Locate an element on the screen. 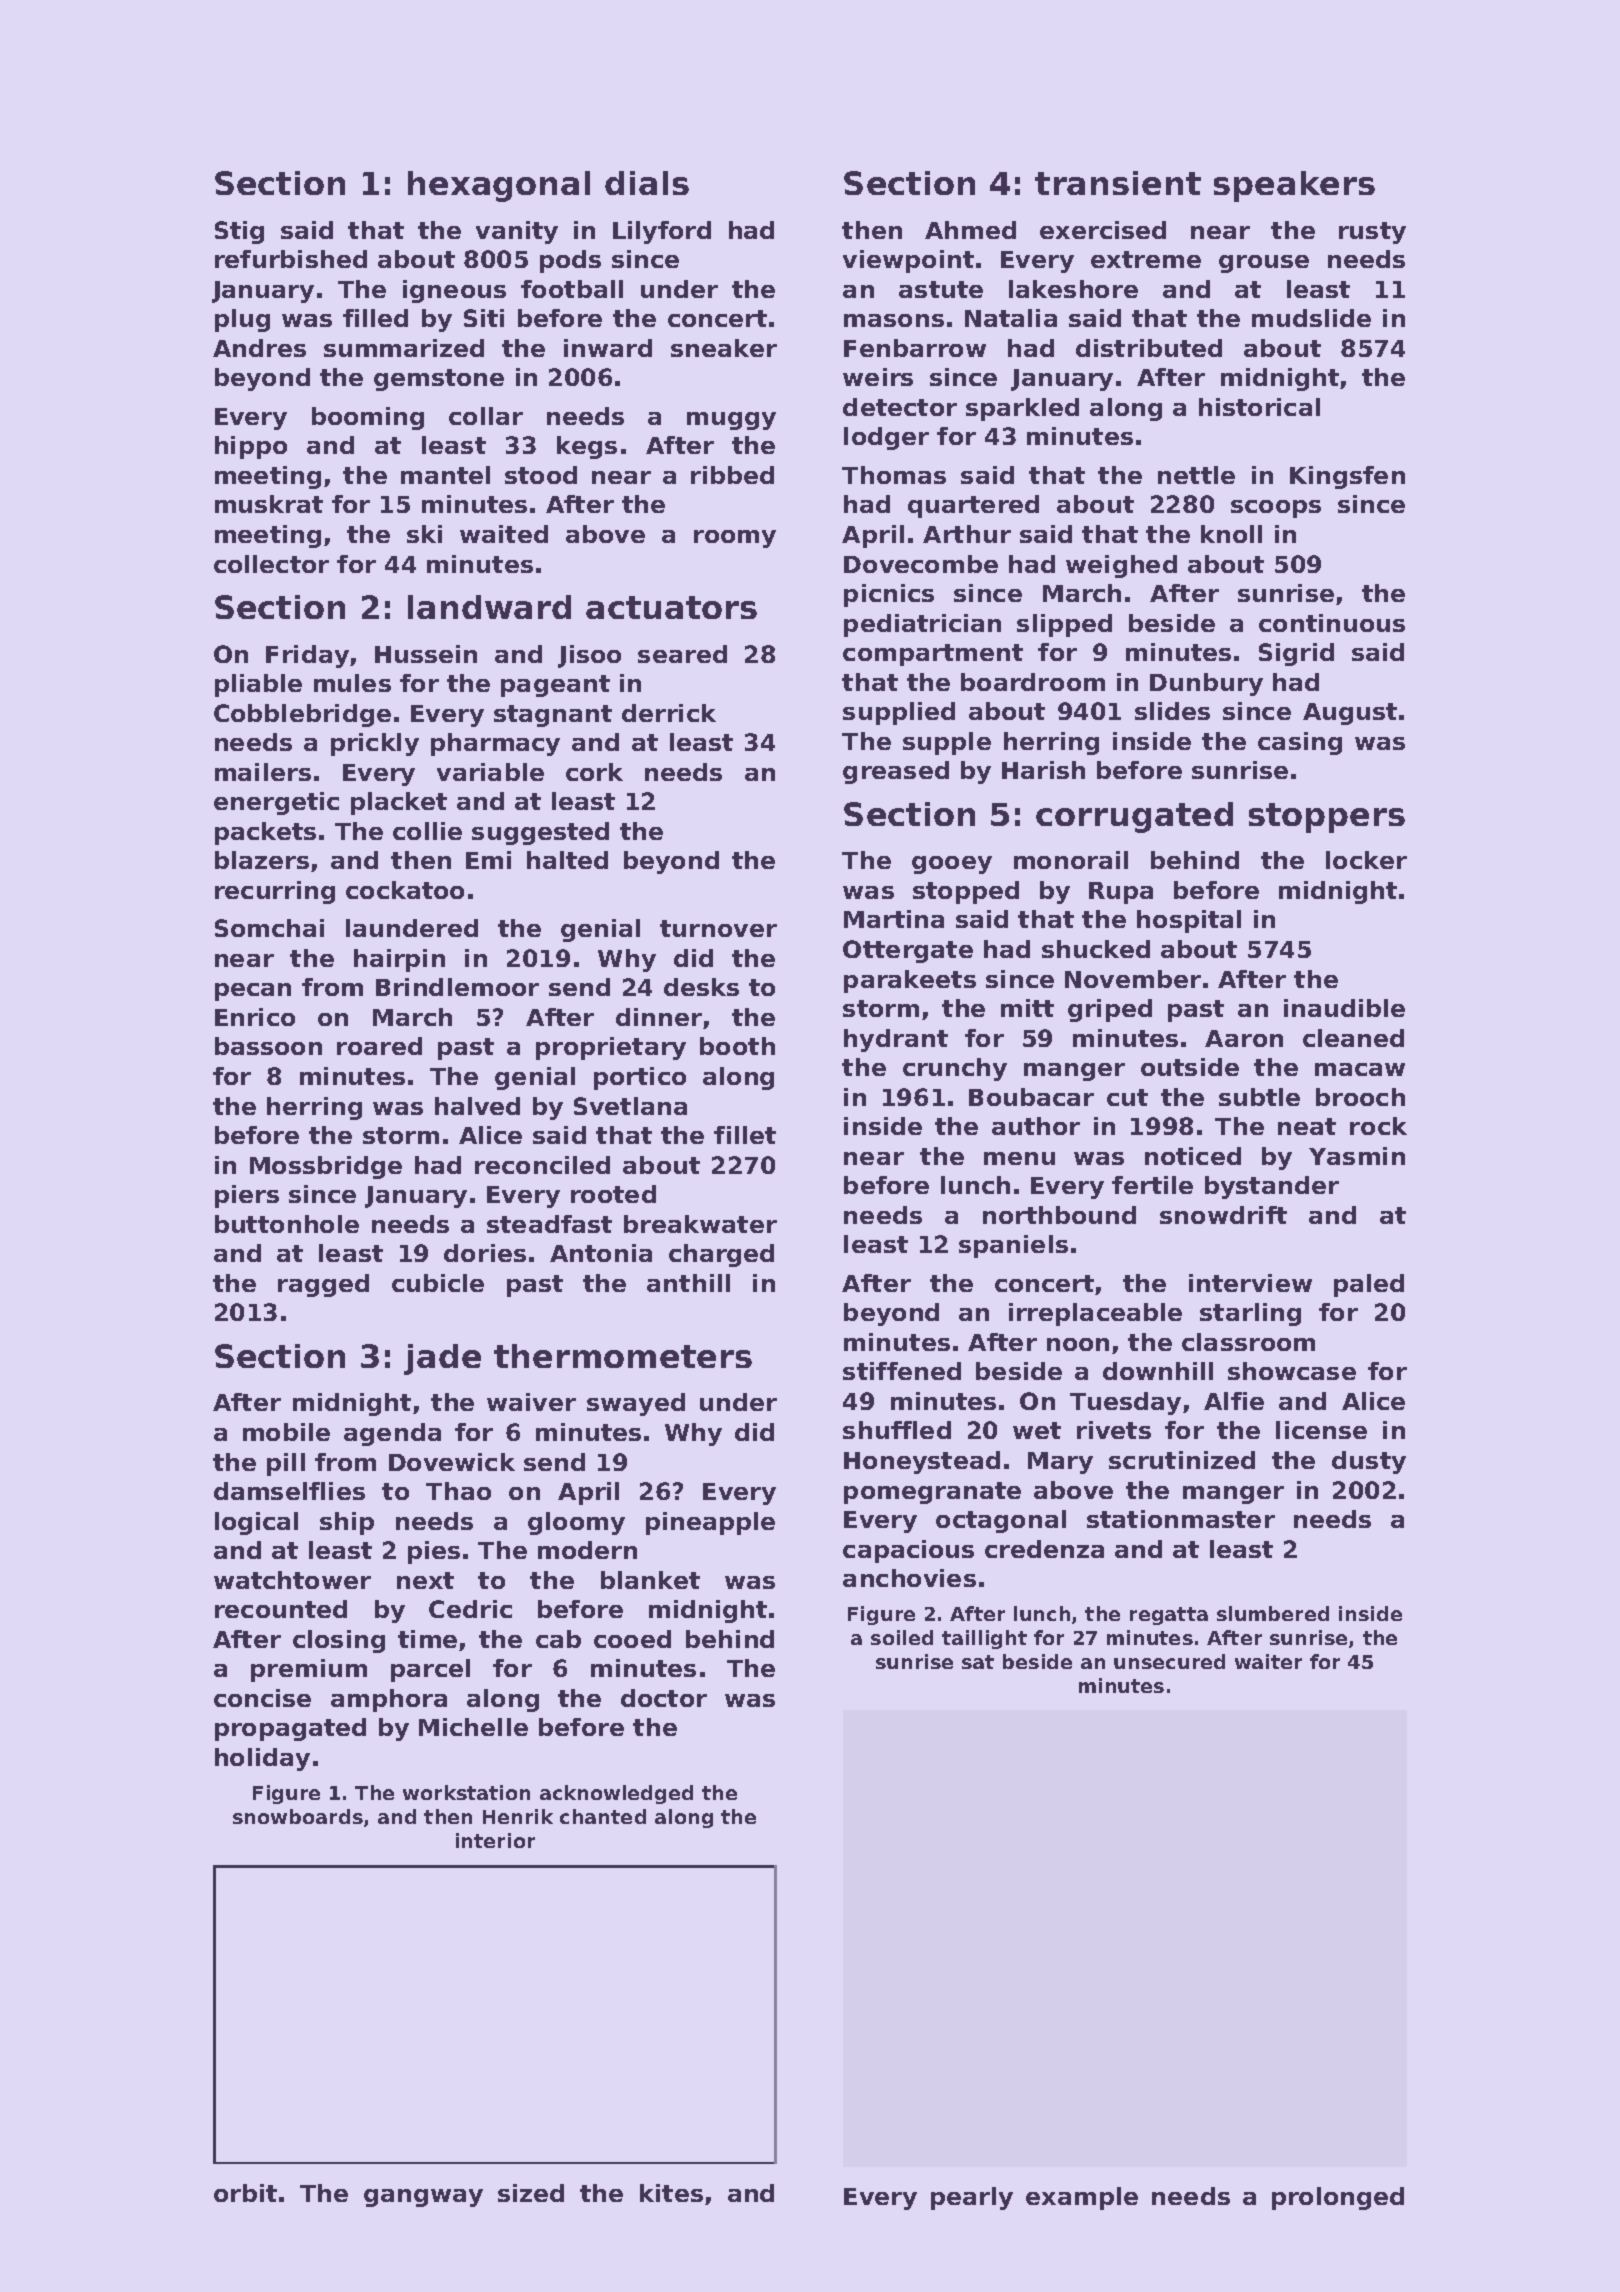 Image resolution: width=1620 pixels, height=2292 pixels. vanity is located at coordinates (517, 232).
